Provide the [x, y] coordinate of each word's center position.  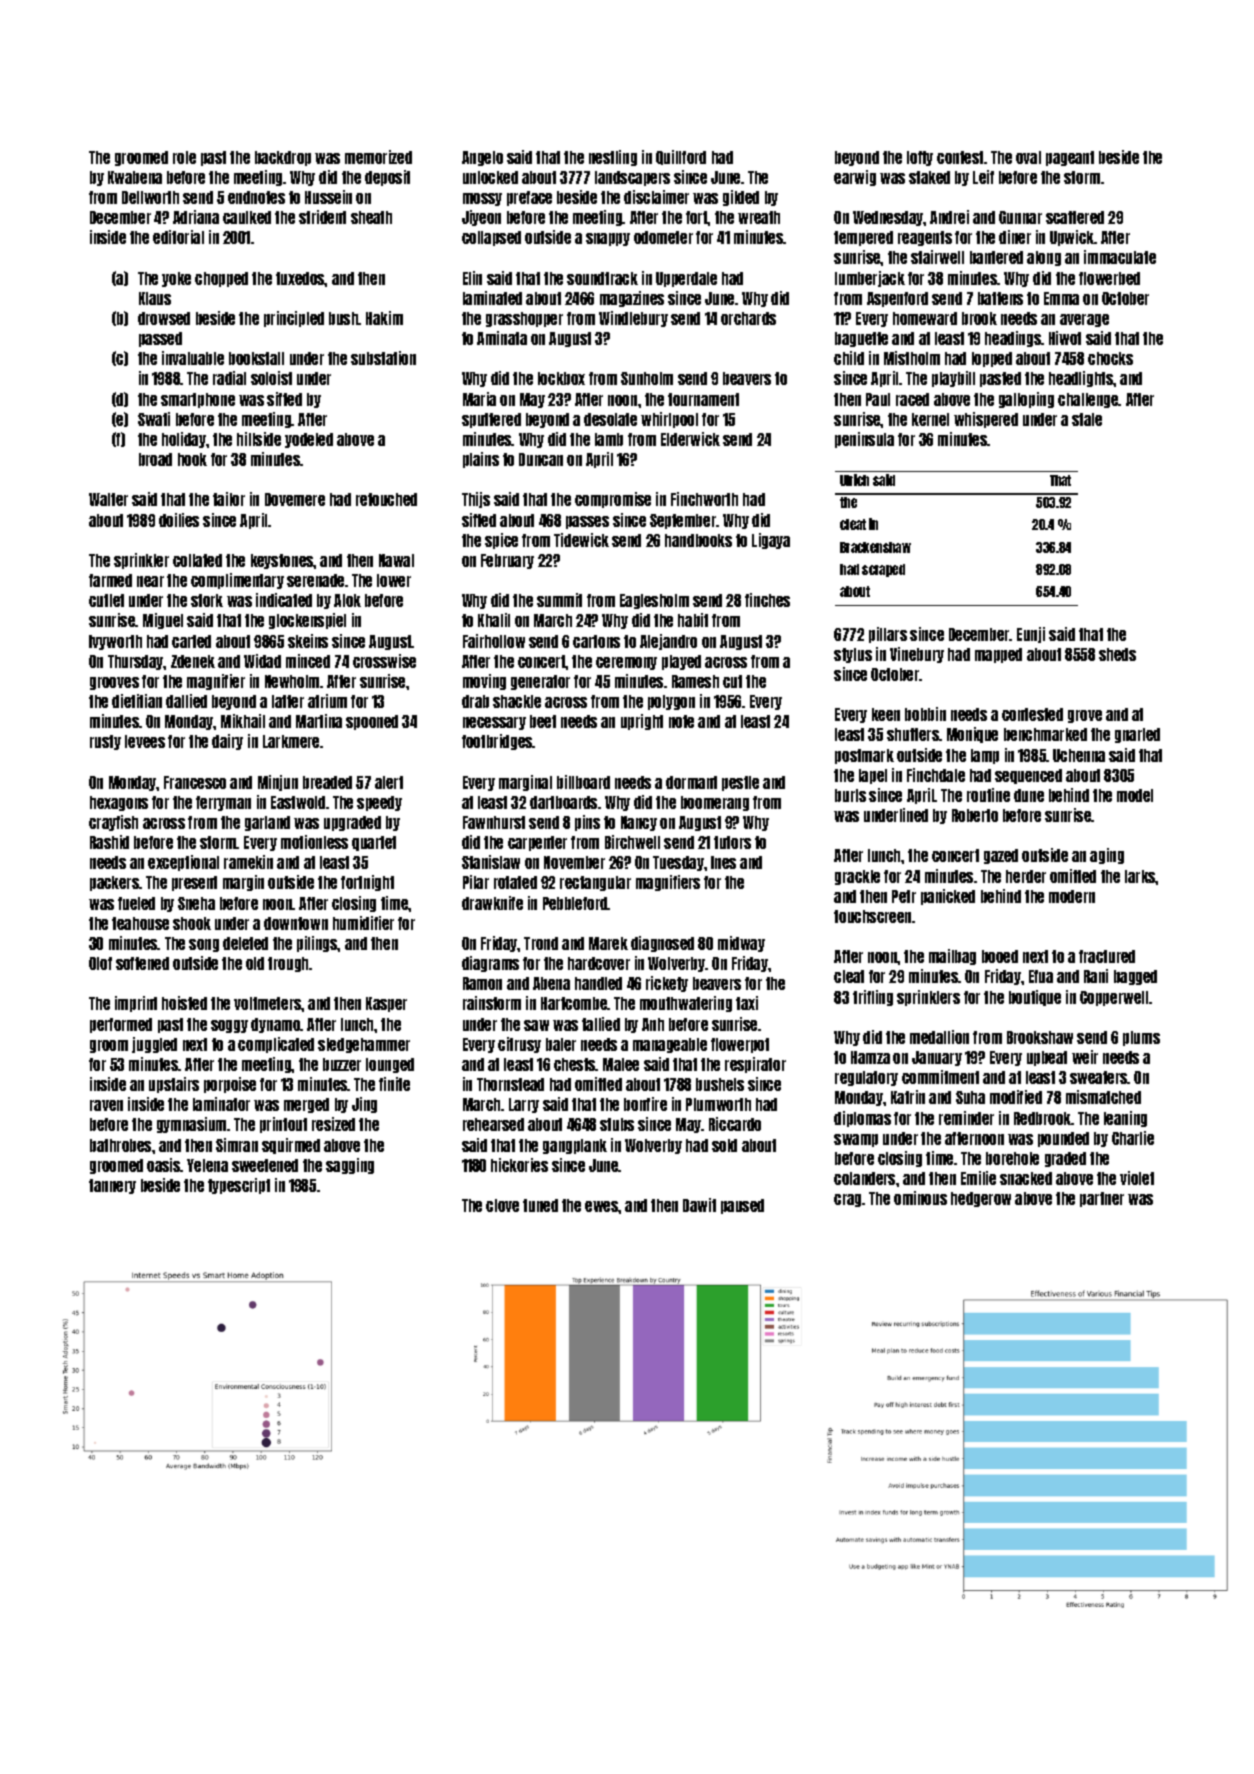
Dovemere [295, 499]
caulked [247, 217]
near [150, 581]
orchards [748, 318]
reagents [925, 238]
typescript [239, 1186]
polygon [671, 702]
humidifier [363, 923]
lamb [609, 439]
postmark [864, 756]
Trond [541, 943]
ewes [602, 1206]
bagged [1135, 977]
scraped [883, 570]
